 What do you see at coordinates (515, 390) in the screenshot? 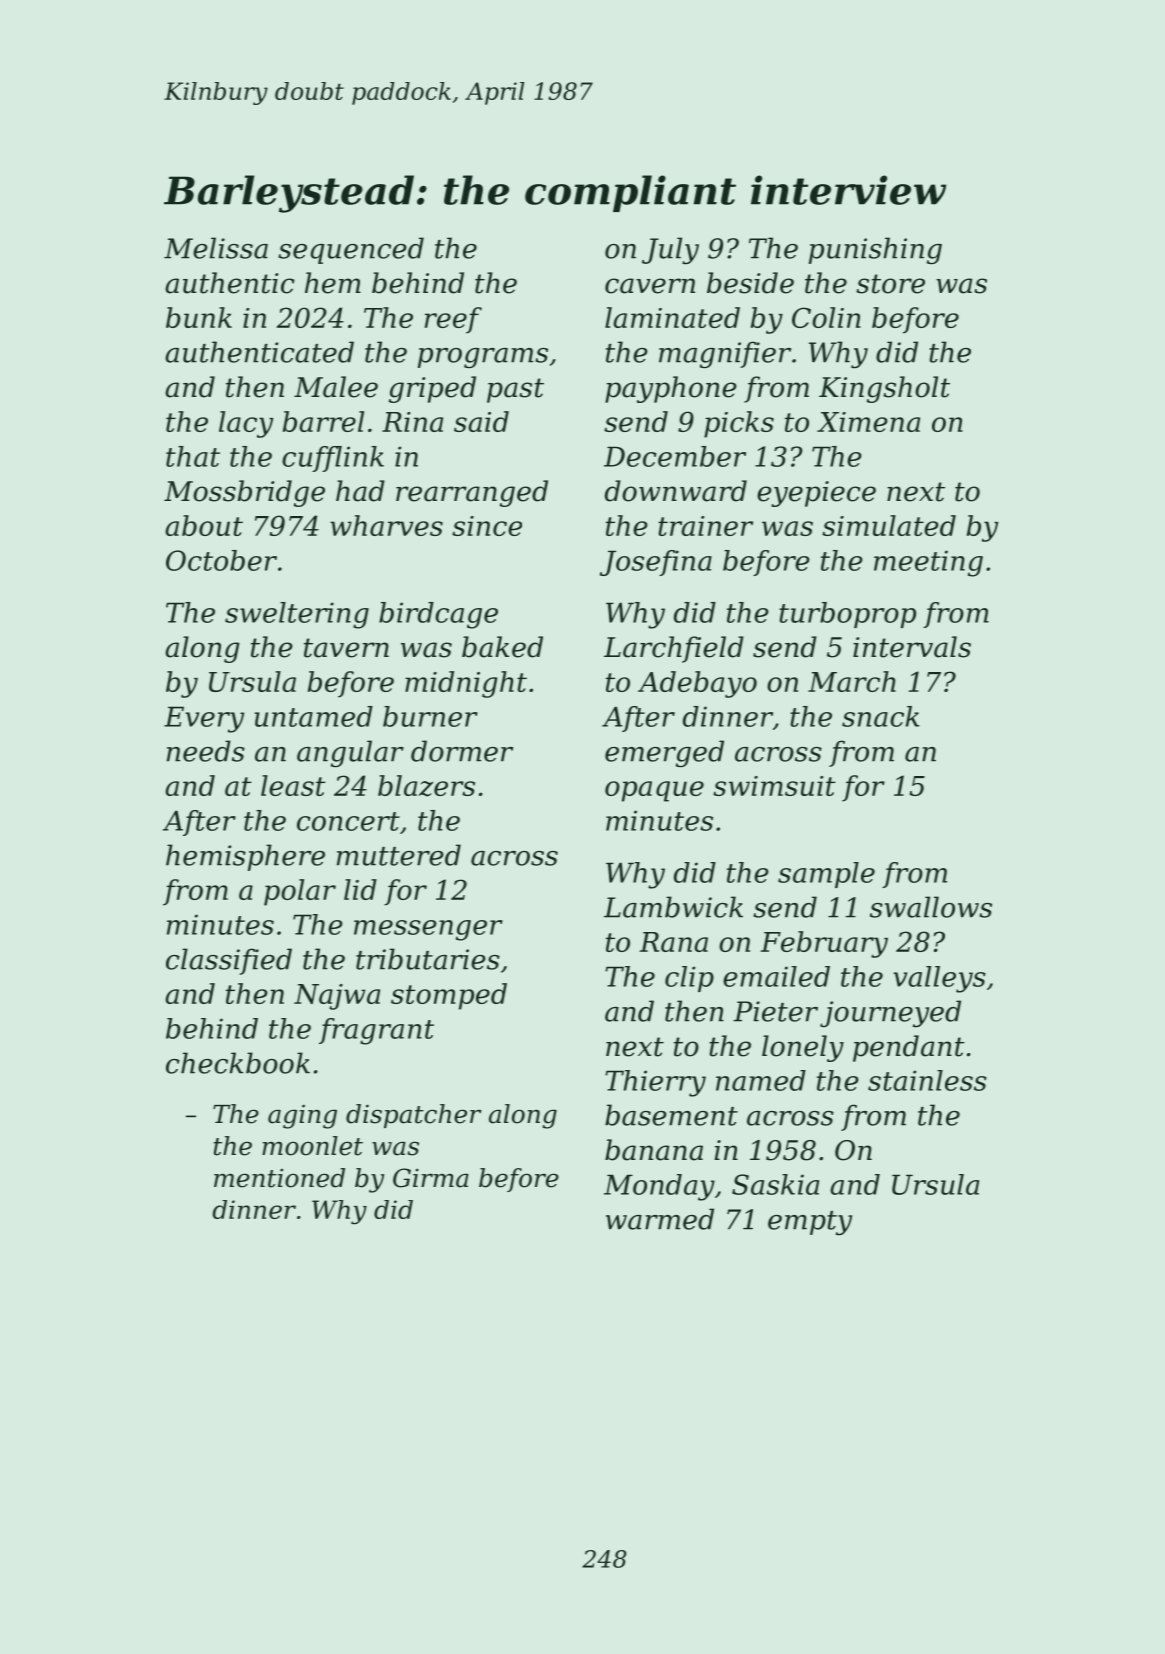
I see `past` at bounding box center [515, 390].
